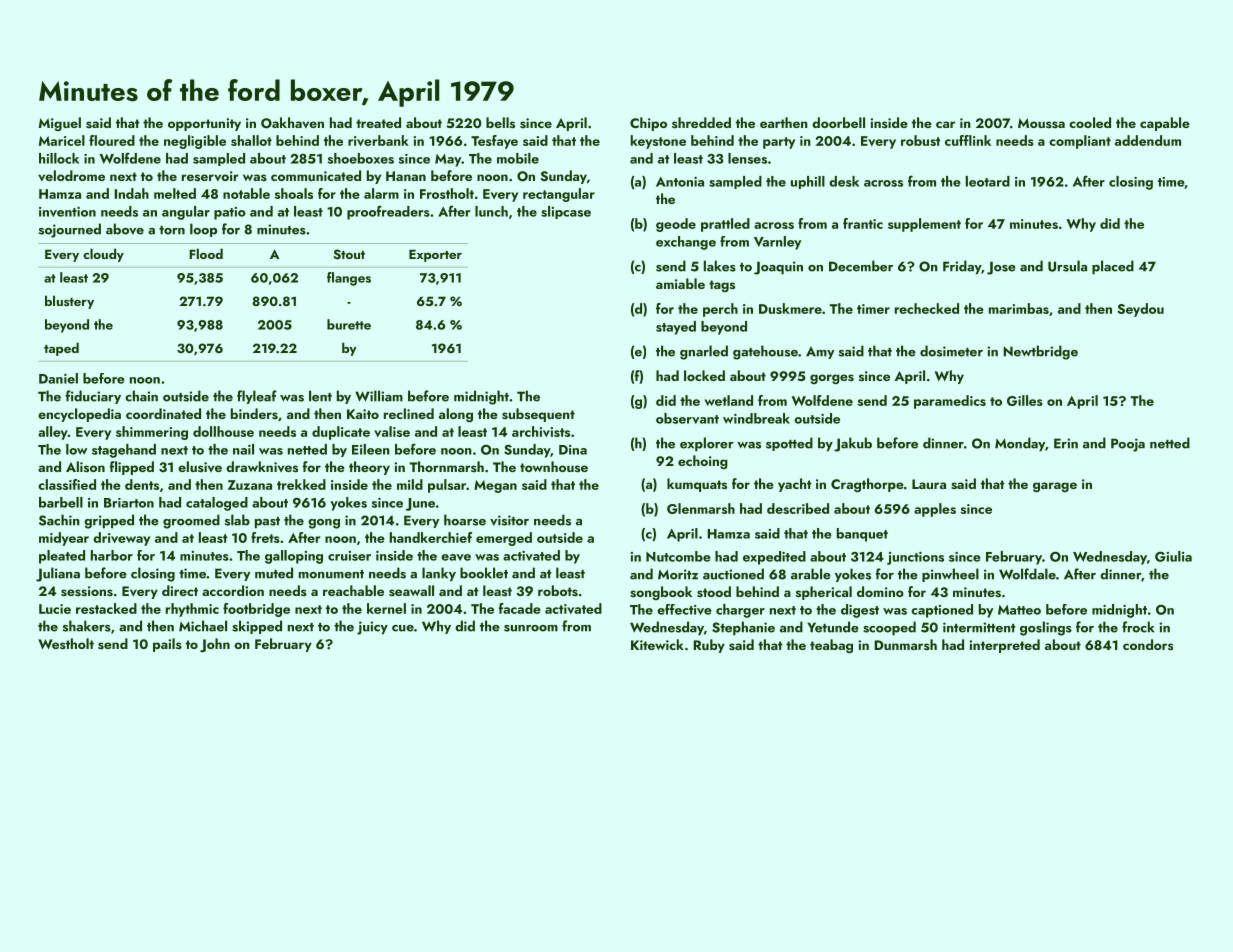 The height and width of the document is (952, 1233). What do you see at coordinates (1173, 556) in the document?
I see `Giulia` at bounding box center [1173, 556].
